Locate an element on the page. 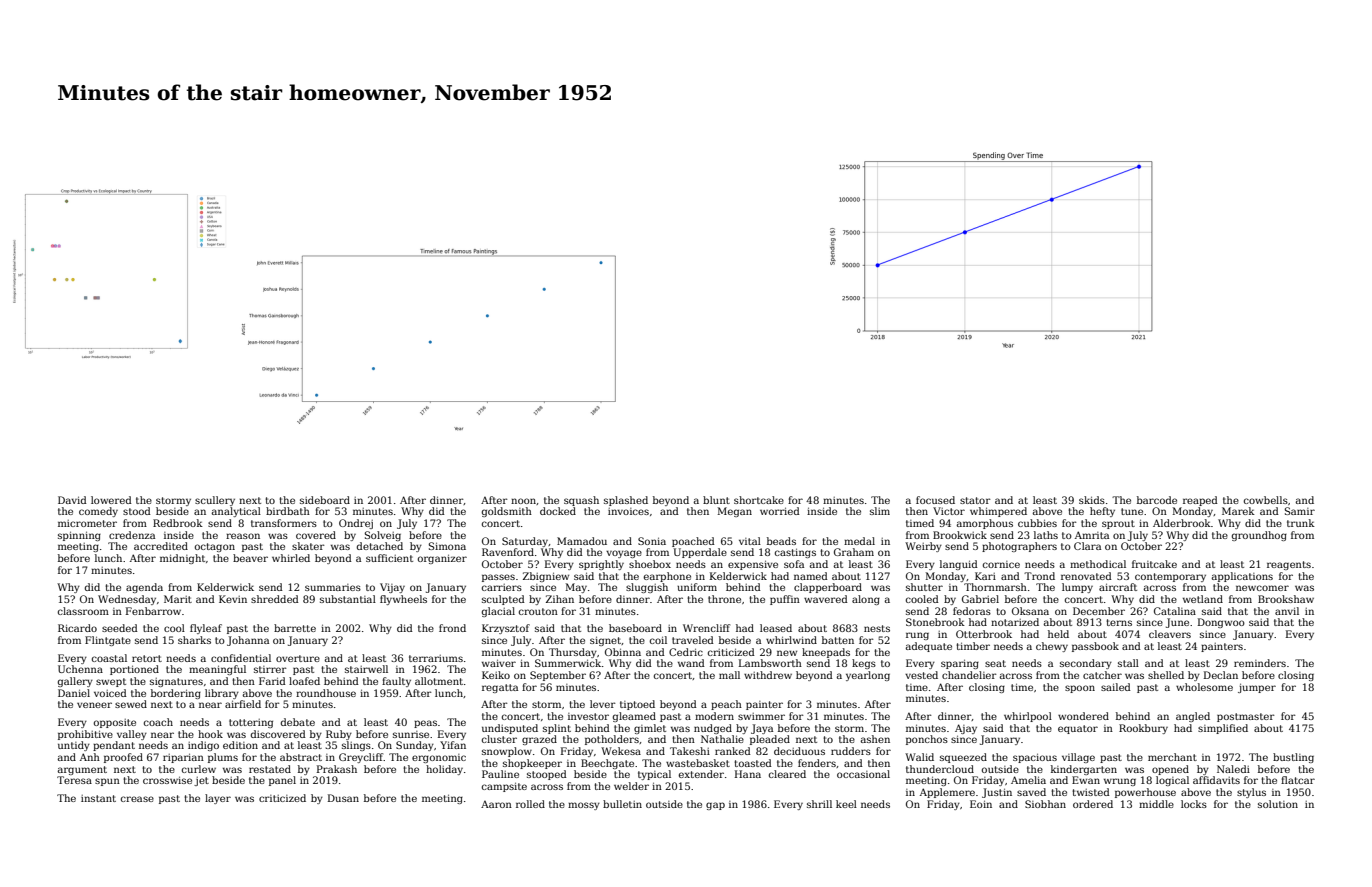 The height and width of the image is (887, 1372). mossy is located at coordinates (584, 806).
